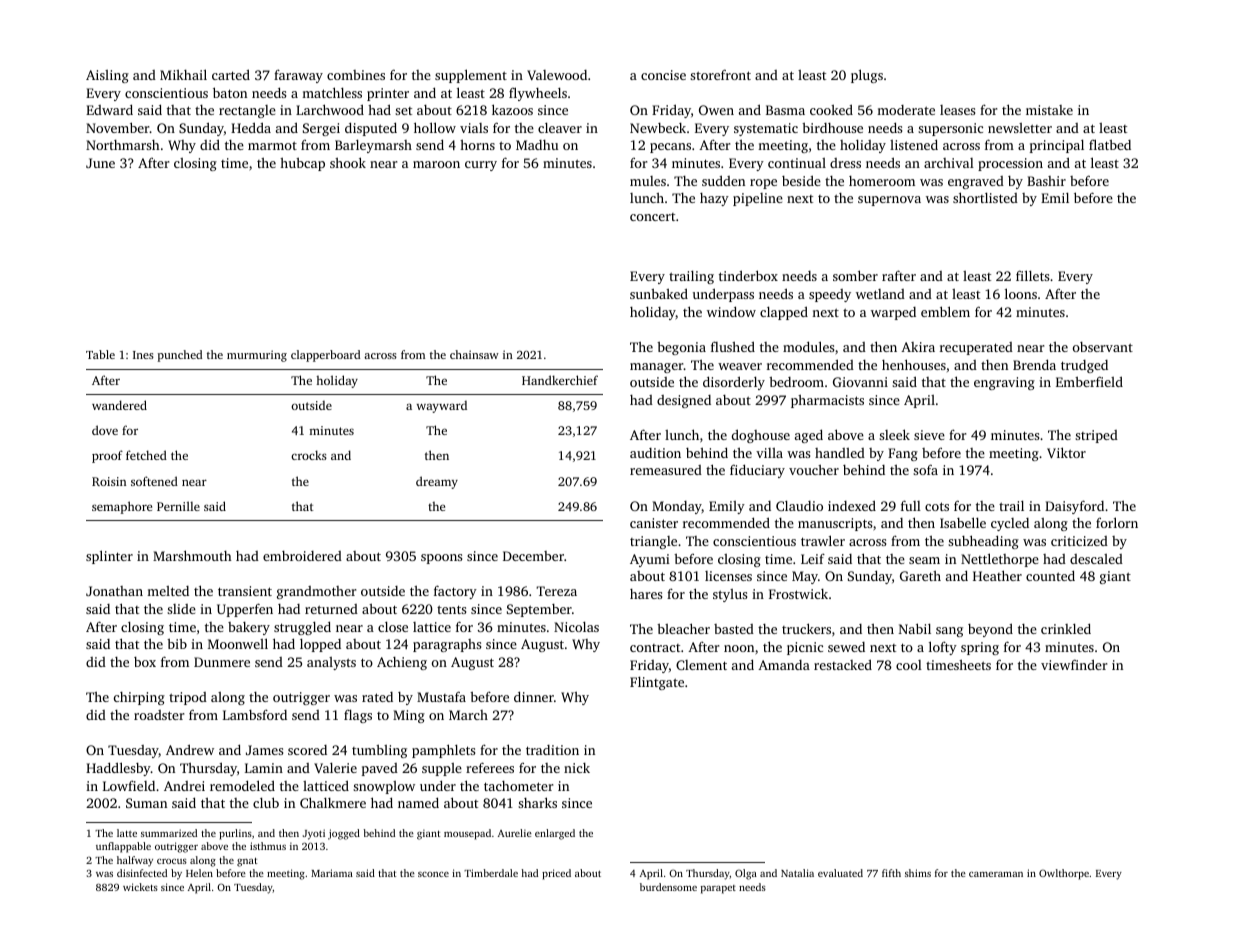  What do you see at coordinates (835, 524) in the image?
I see `manuscripts` at bounding box center [835, 524].
